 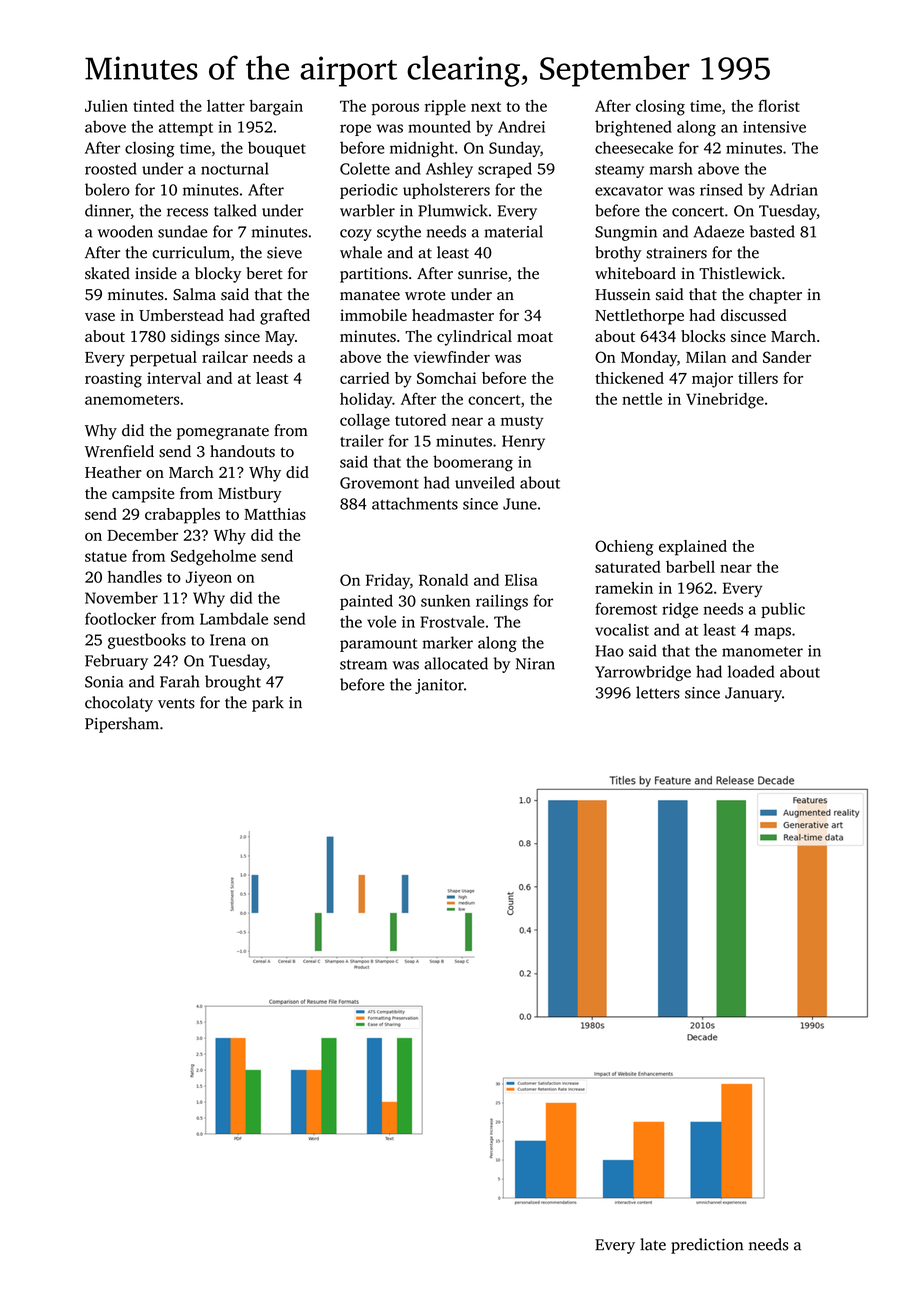 I want to click on letters, so click(x=658, y=692).
